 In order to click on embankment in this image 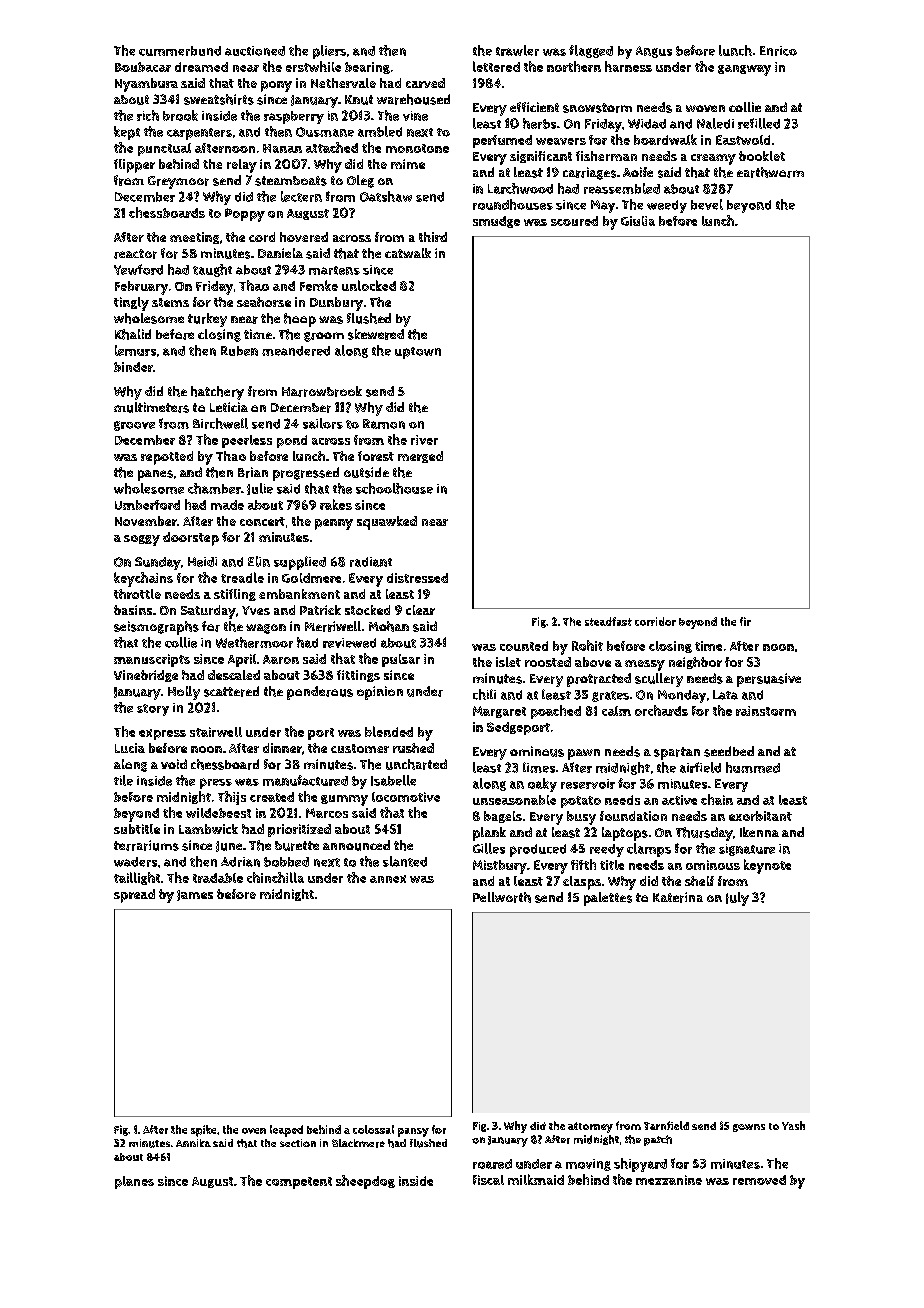, I will do `click(299, 594)`.
